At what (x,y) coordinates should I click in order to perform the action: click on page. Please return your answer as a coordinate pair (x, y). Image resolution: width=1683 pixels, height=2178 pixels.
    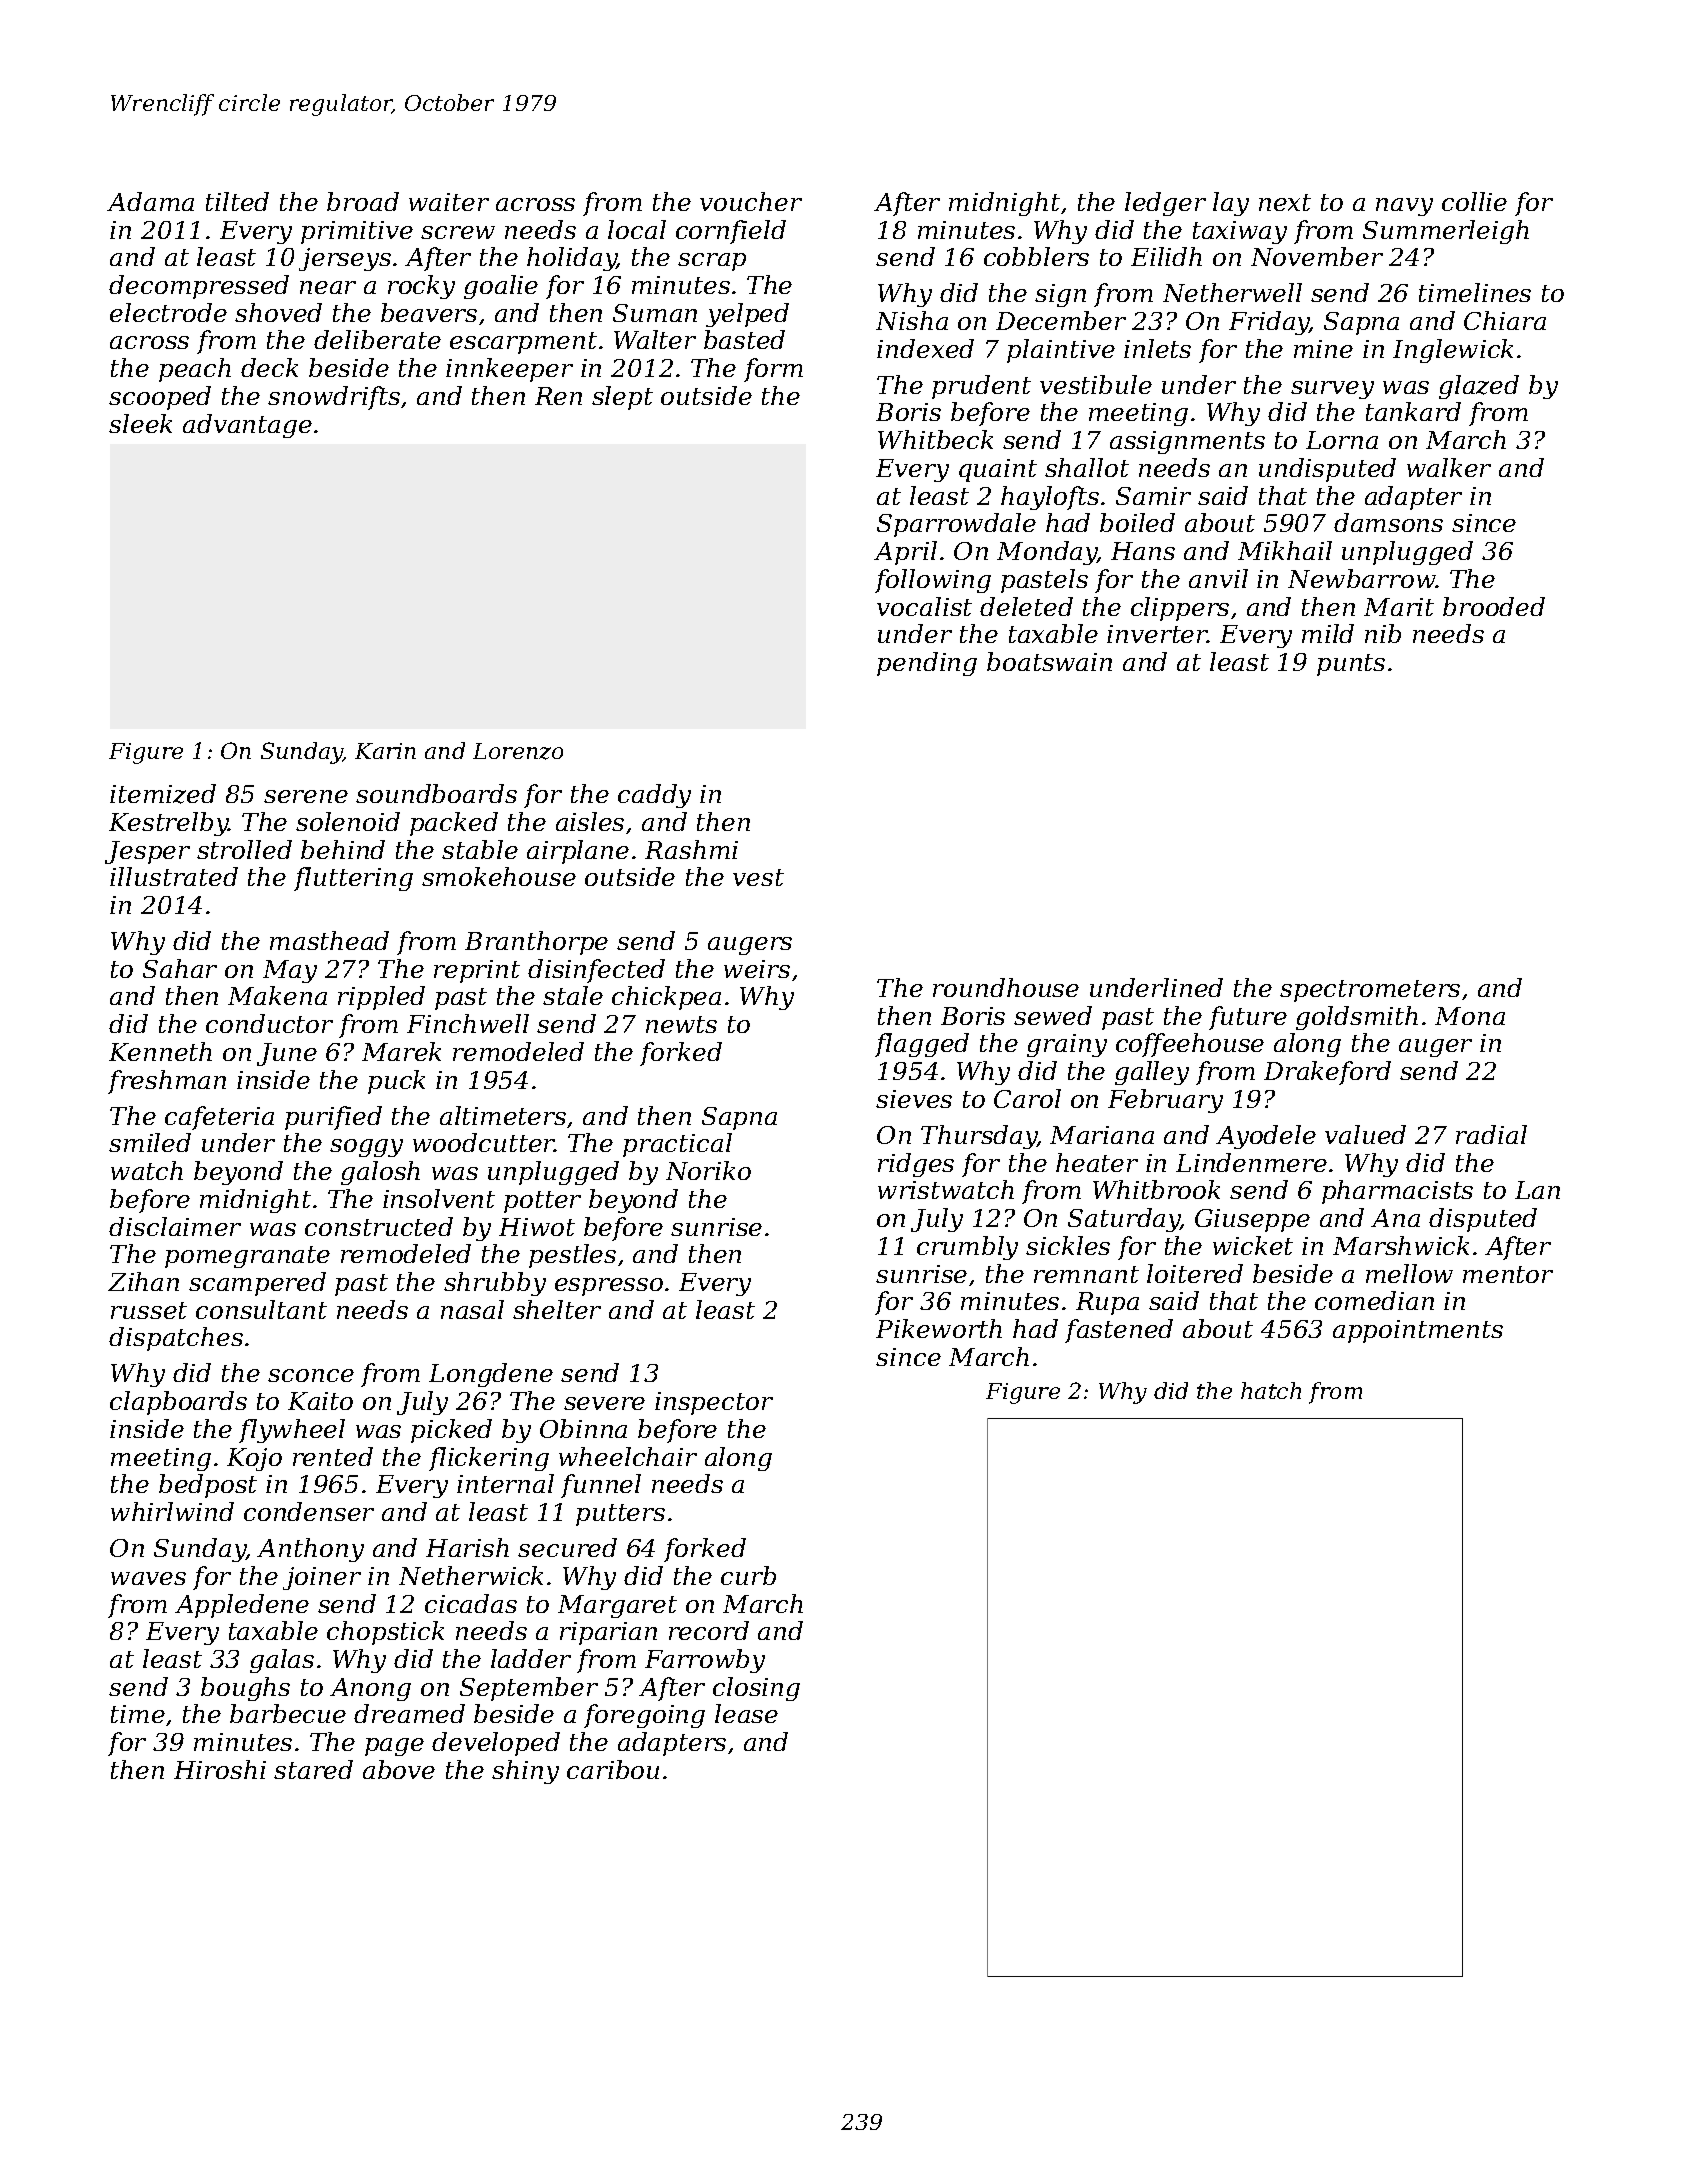
    Looking at the image, I should click on (394, 1747).
